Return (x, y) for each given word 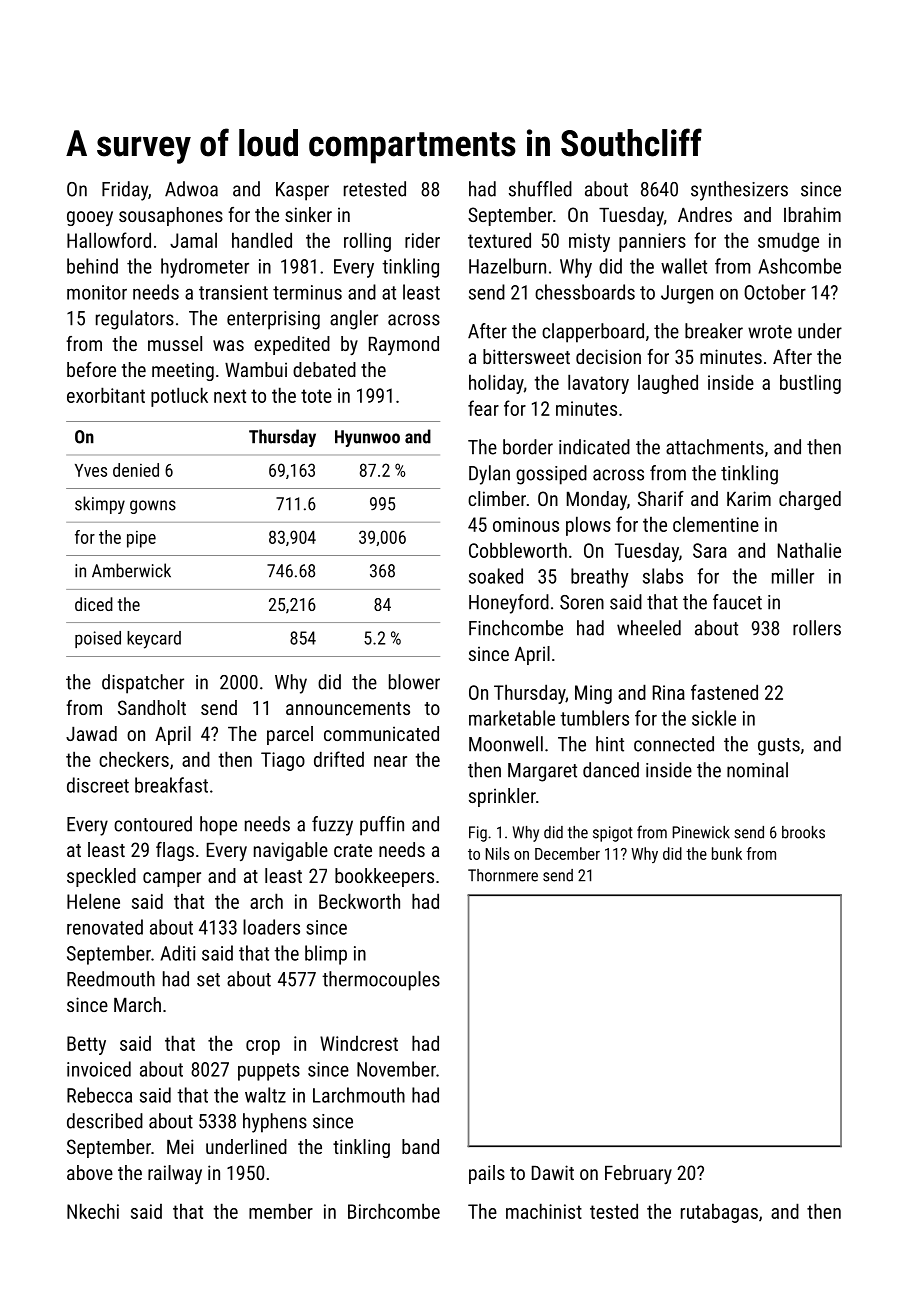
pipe (141, 539)
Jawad (91, 733)
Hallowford (109, 240)
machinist (544, 1211)
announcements (348, 708)
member (281, 1211)
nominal (757, 770)
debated (324, 369)
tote (316, 396)
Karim (749, 498)
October (775, 292)
